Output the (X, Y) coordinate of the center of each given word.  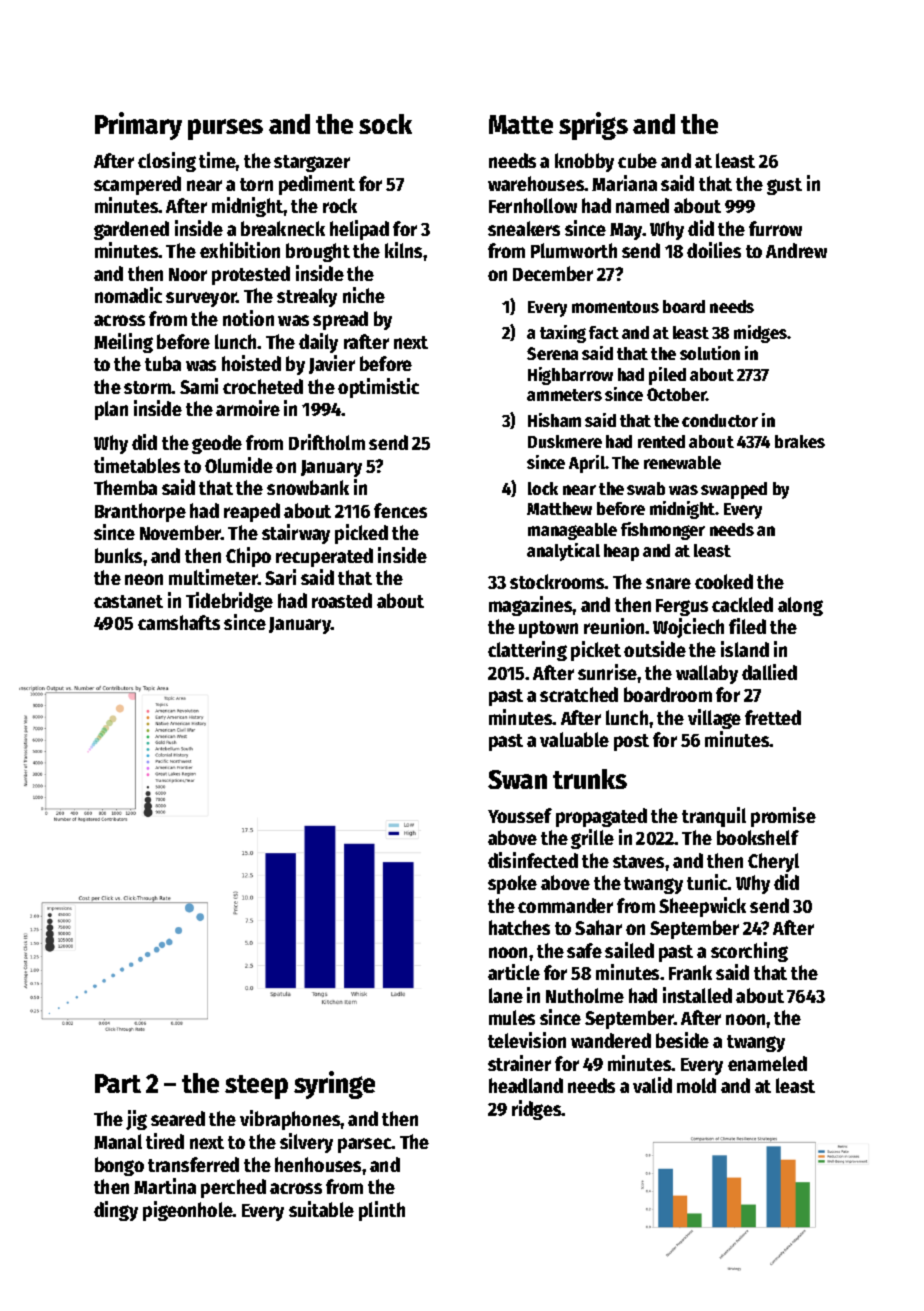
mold (696, 1085)
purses (225, 129)
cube (637, 160)
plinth (382, 1211)
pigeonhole (188, 1211)
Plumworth (574, 250)
